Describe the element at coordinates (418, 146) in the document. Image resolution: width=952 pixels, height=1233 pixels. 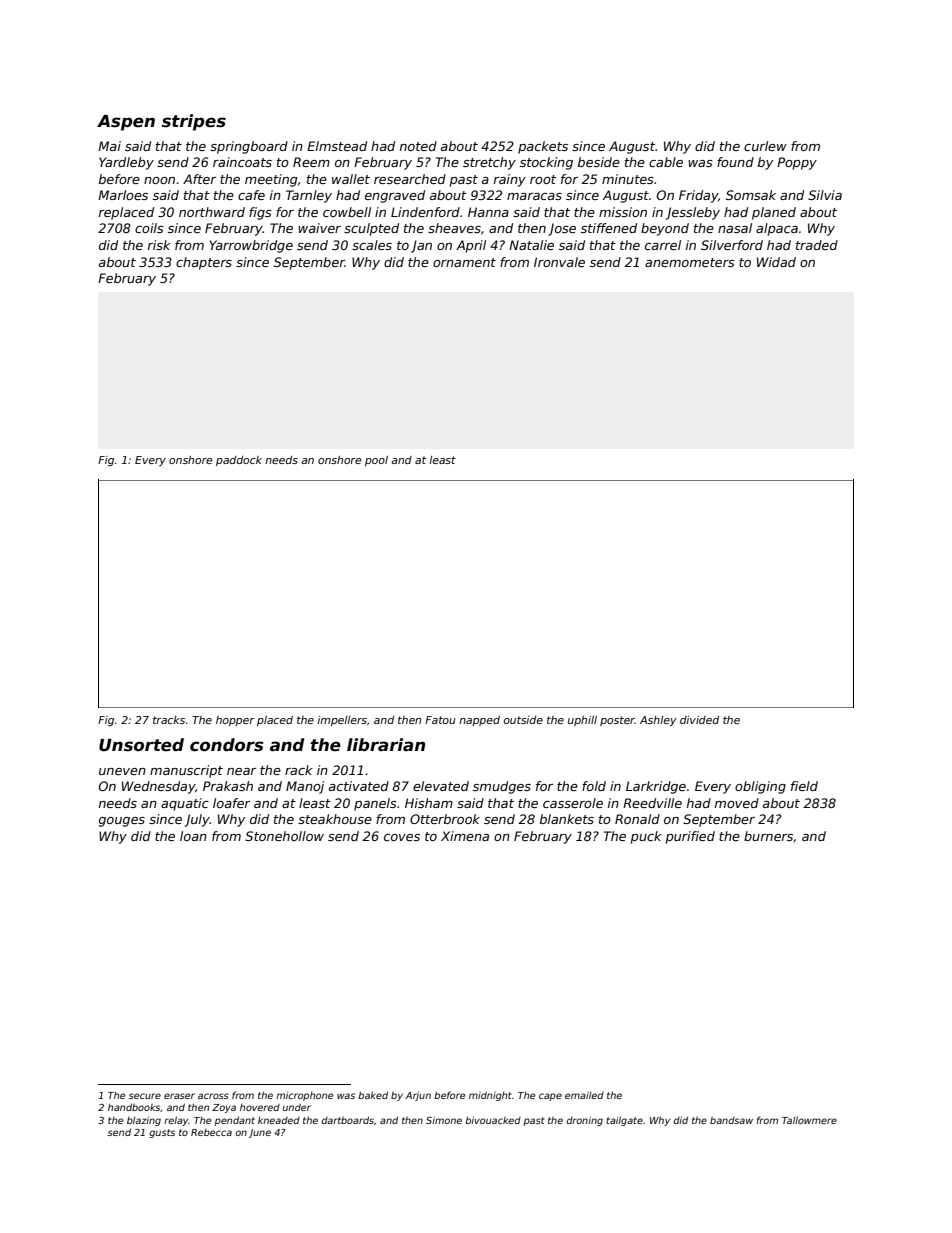
I see `noted` at that location.
